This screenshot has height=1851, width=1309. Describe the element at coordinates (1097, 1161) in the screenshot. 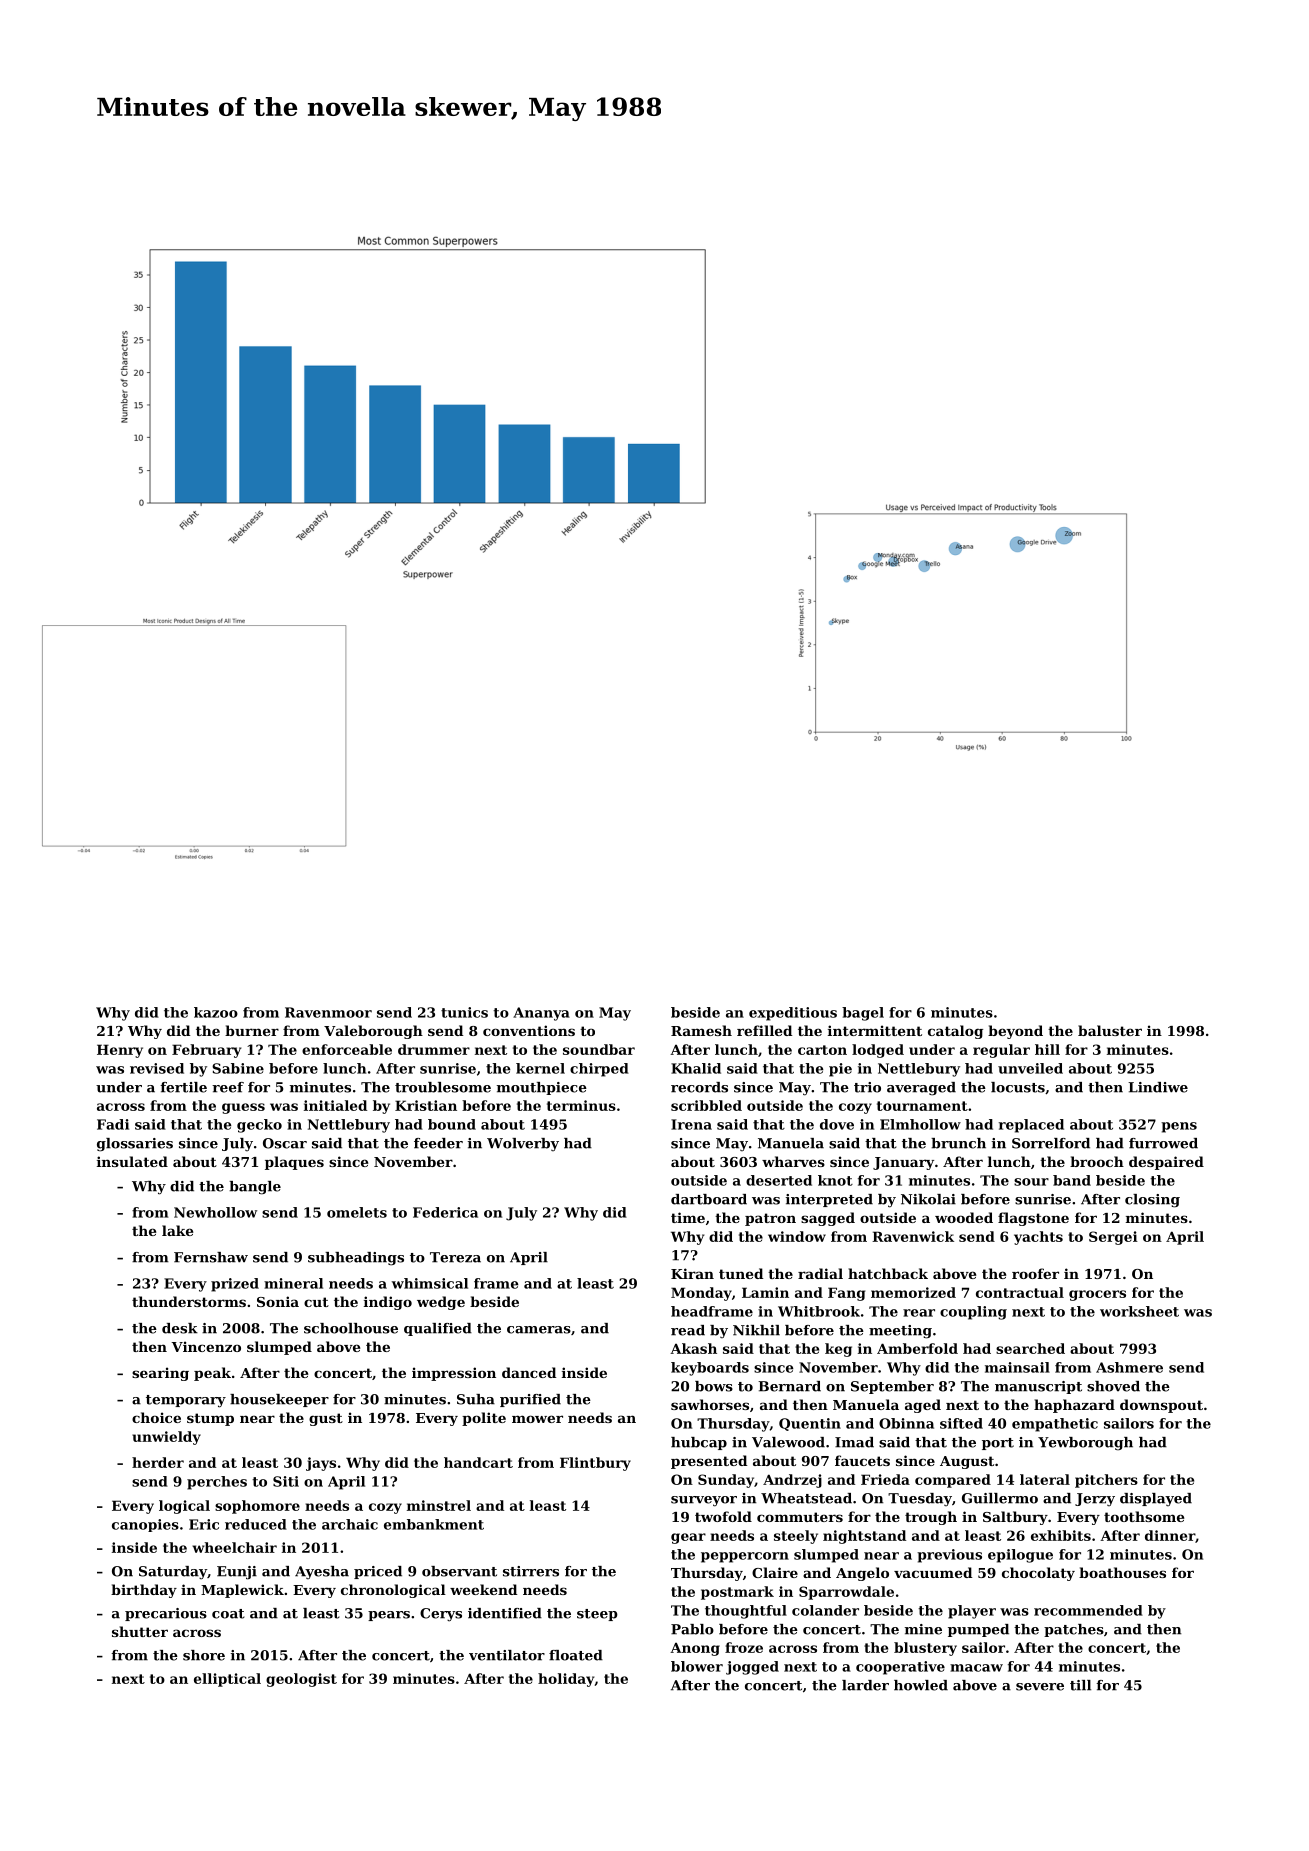

I see `brooch` at that location.
